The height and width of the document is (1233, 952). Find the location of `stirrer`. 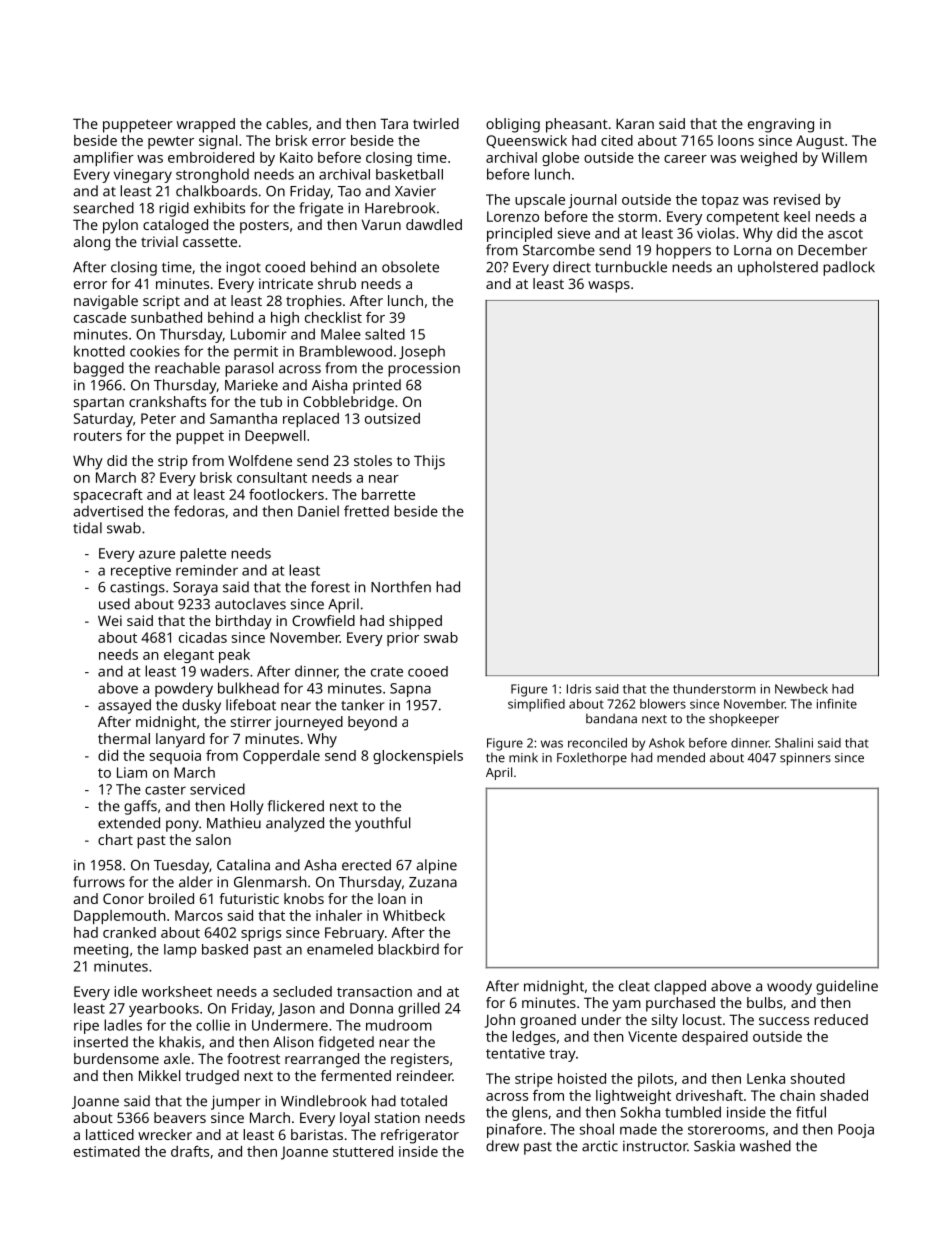

stirrer is located at coordinates (251, 721).
